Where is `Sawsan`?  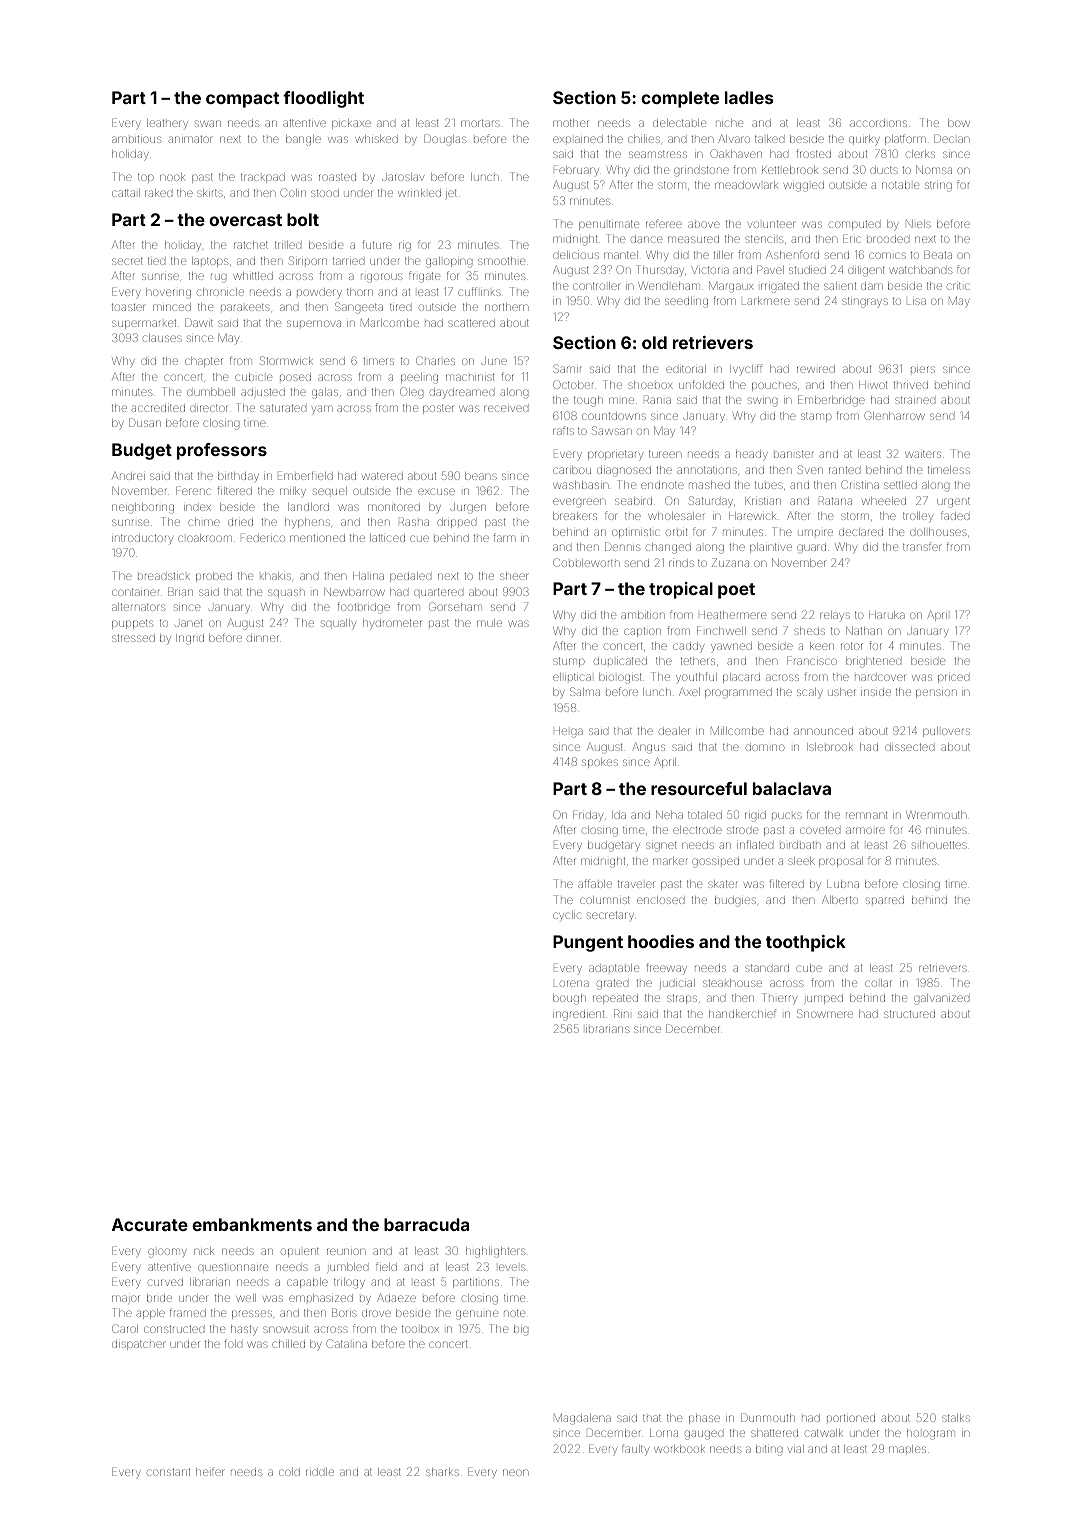
Sawsan is located at coordinates (612, 430).
